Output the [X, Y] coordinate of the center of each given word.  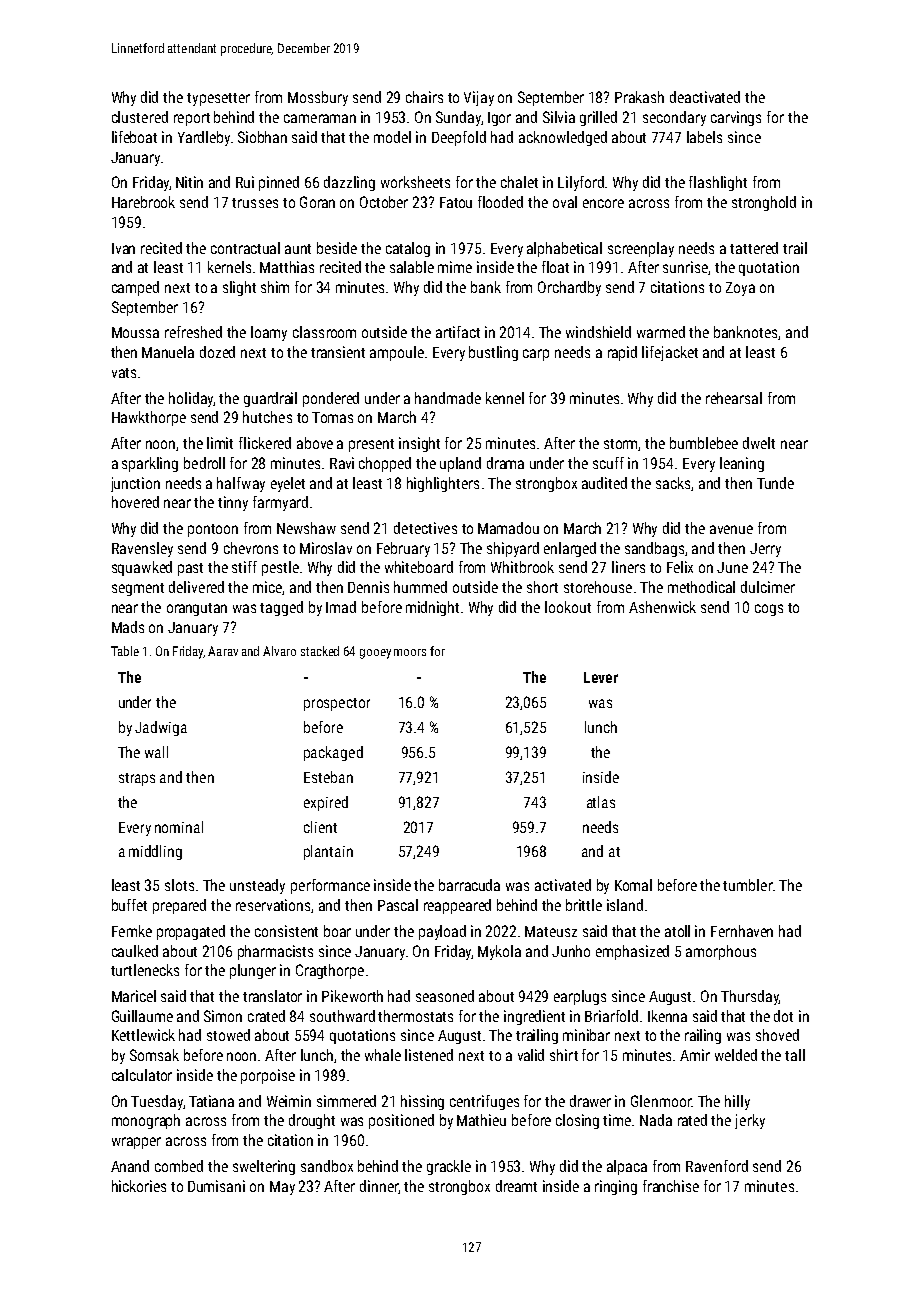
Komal [633, 885]
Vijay [479, 98]
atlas [601, 802]
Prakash [639, 97]
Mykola [499, 952]
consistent [286, 931]
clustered [140, 117]
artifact [458, 332]
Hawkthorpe [149, 418]
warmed [661, 332]
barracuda [469, 885]
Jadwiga [161, 728]
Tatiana [211, 1101]
